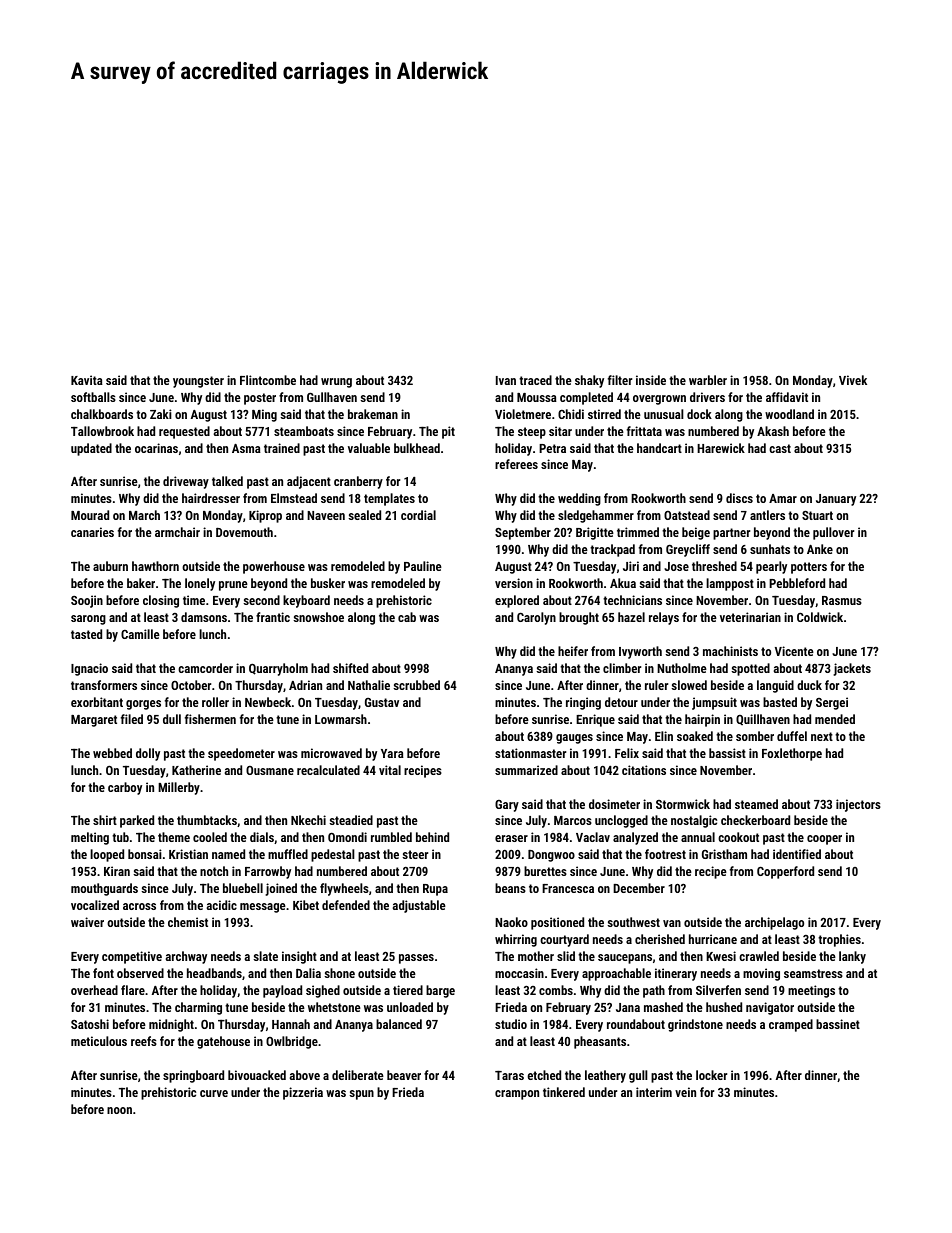 The width and height of the screenshot is (952, 1233). What do you see at coordinates (687, 515) in the screenshot?
I see `Oatstead` at bounding box center [687, 515].
